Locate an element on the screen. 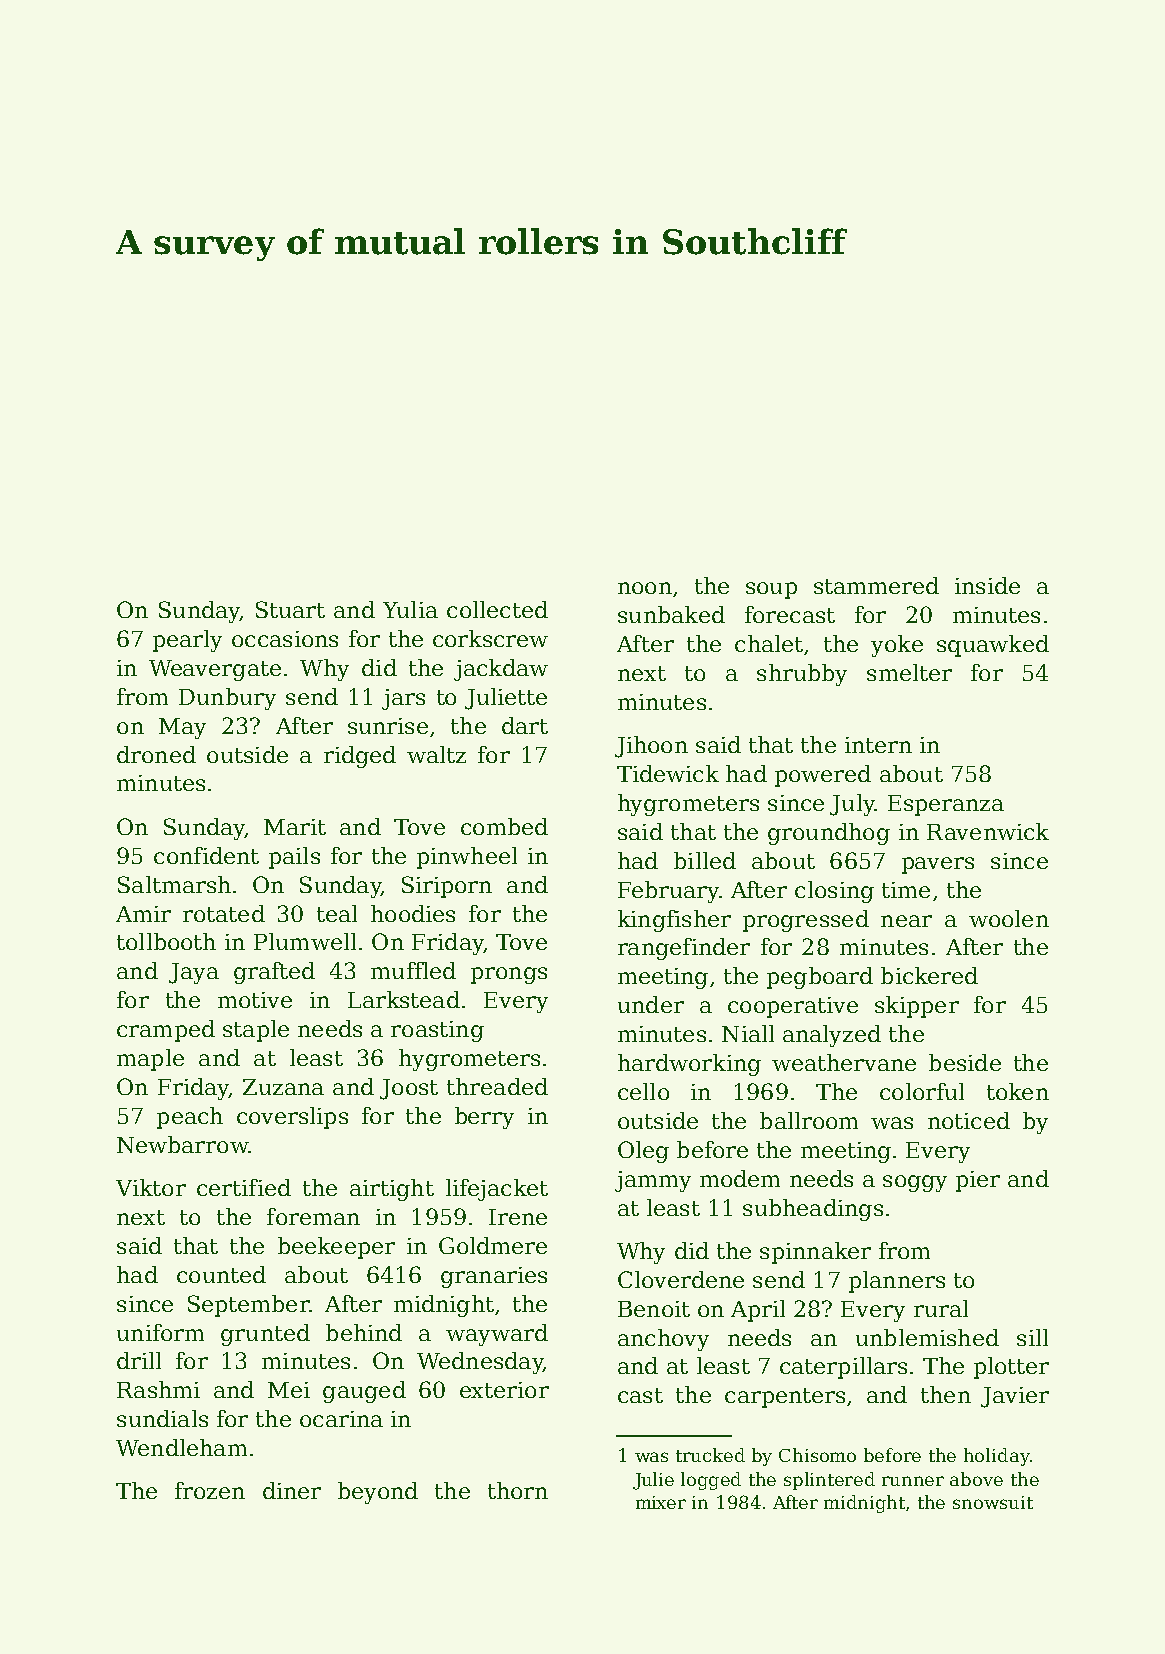 Image resolution: width=1165 pixels, height=1654 pixels. cello is located at coordinates (643, 1091).
